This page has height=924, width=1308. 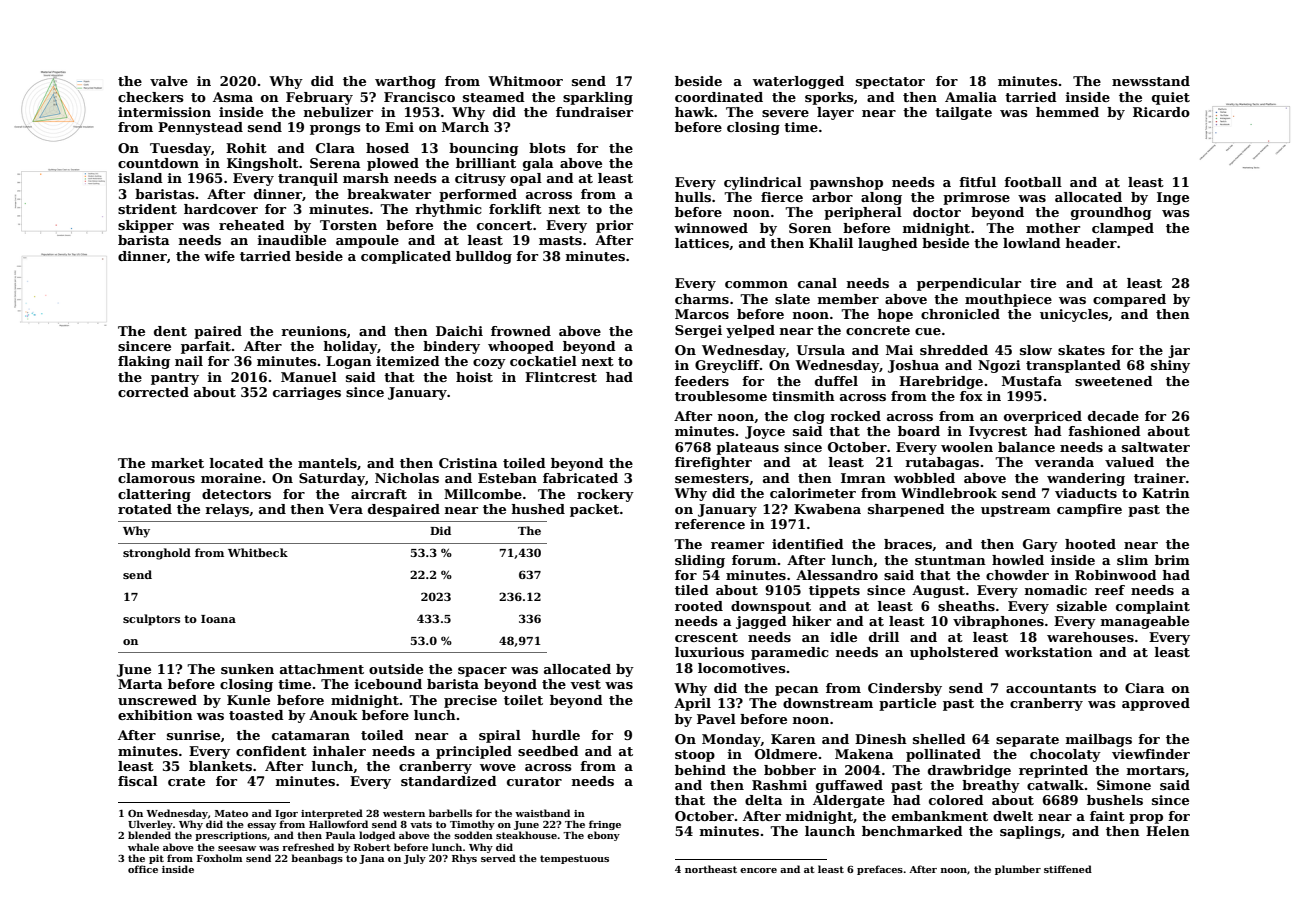 What do you see at coordinates (580, 478) in the page?
I see `fabricated` at bounding box center [580, 478].
